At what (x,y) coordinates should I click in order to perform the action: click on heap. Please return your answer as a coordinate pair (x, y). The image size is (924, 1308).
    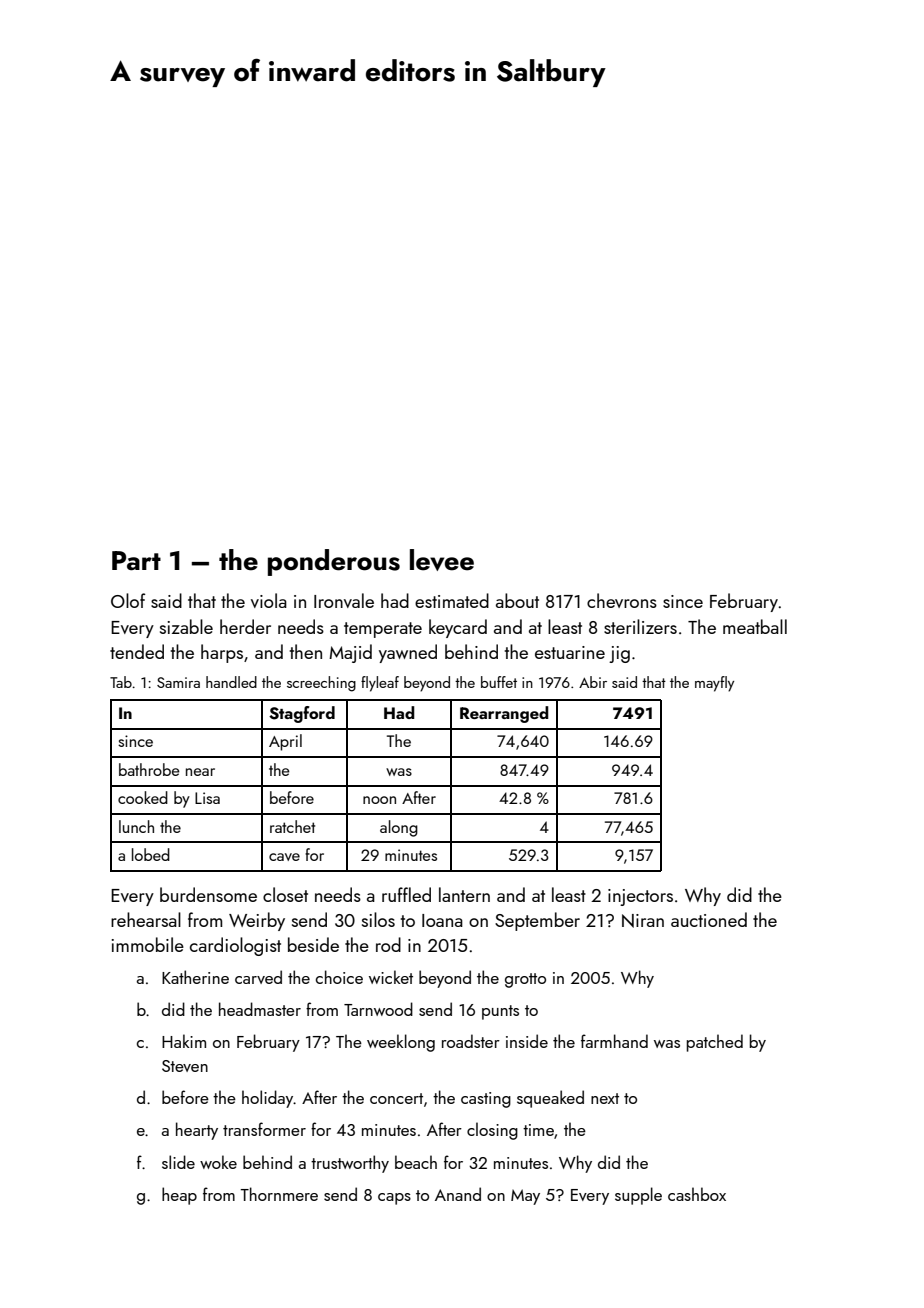
    Looking at the image, I should click on (179, 1196).
